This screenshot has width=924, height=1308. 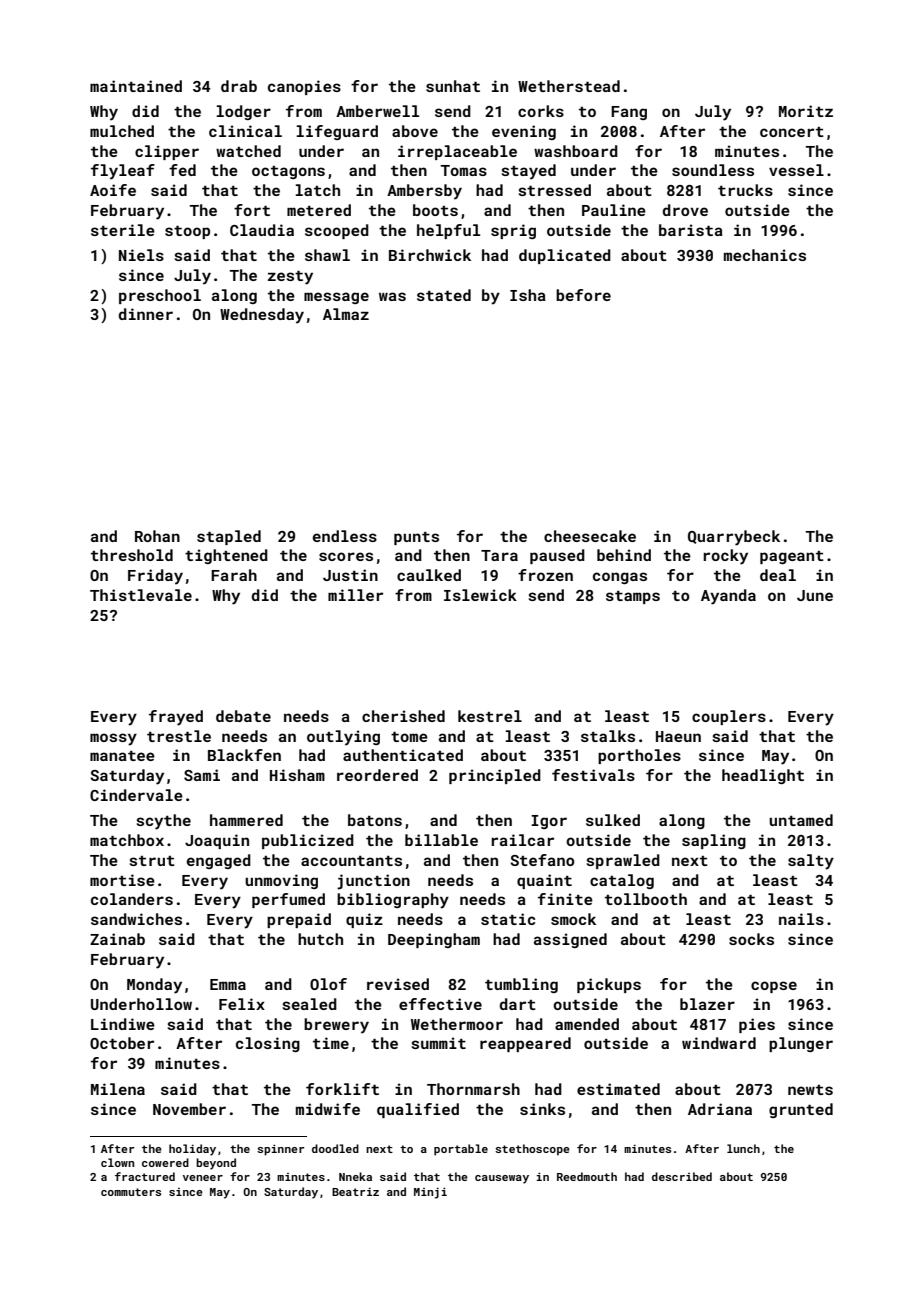 What do you see at coordinates (729, 717) in the screenshot?
I see `couplers` at bounding box center [729, 717].
